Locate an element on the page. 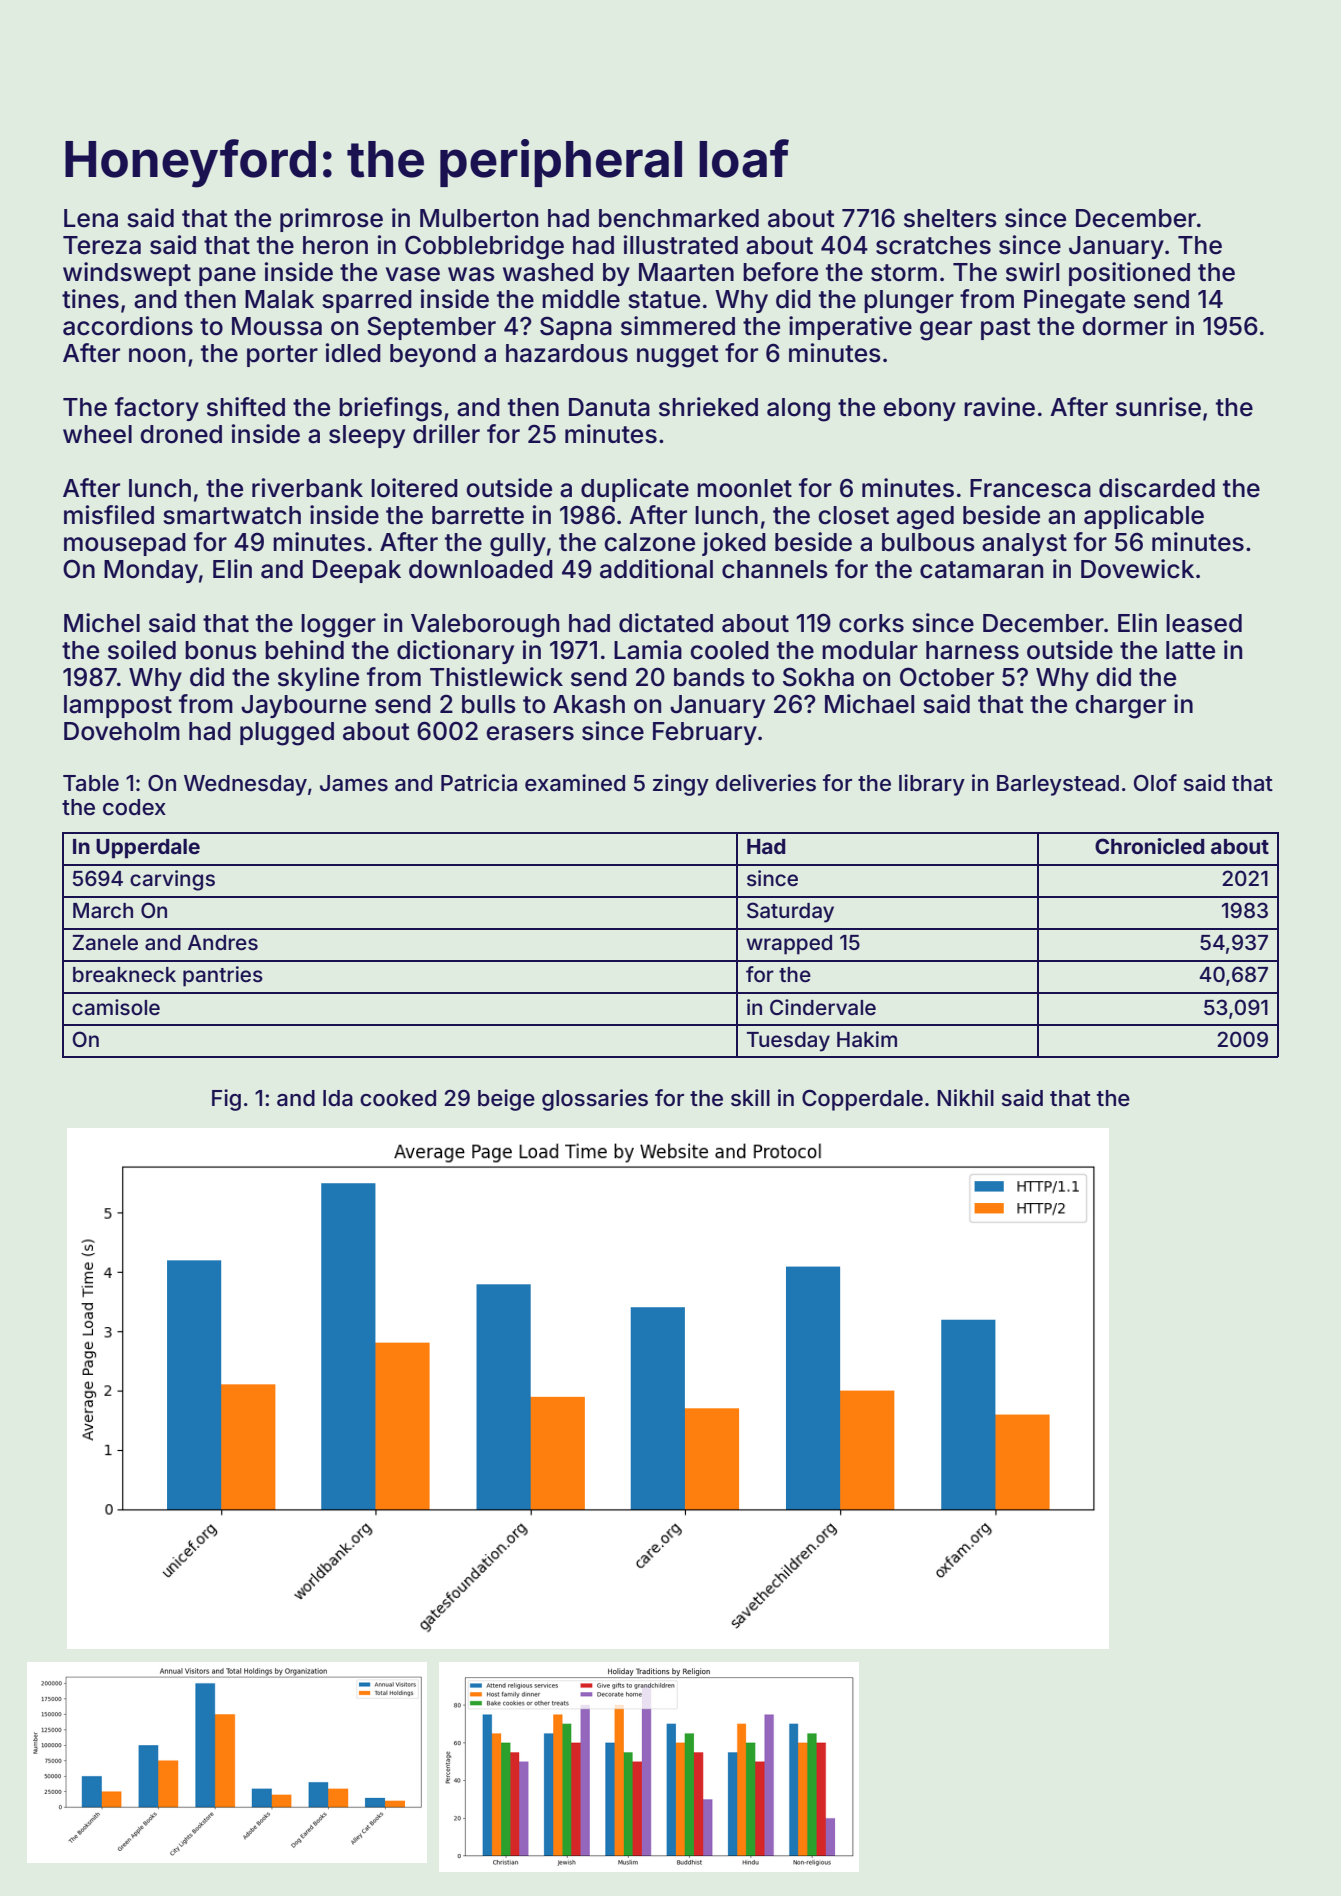  Moussa is located at coordinates (277, 326).
